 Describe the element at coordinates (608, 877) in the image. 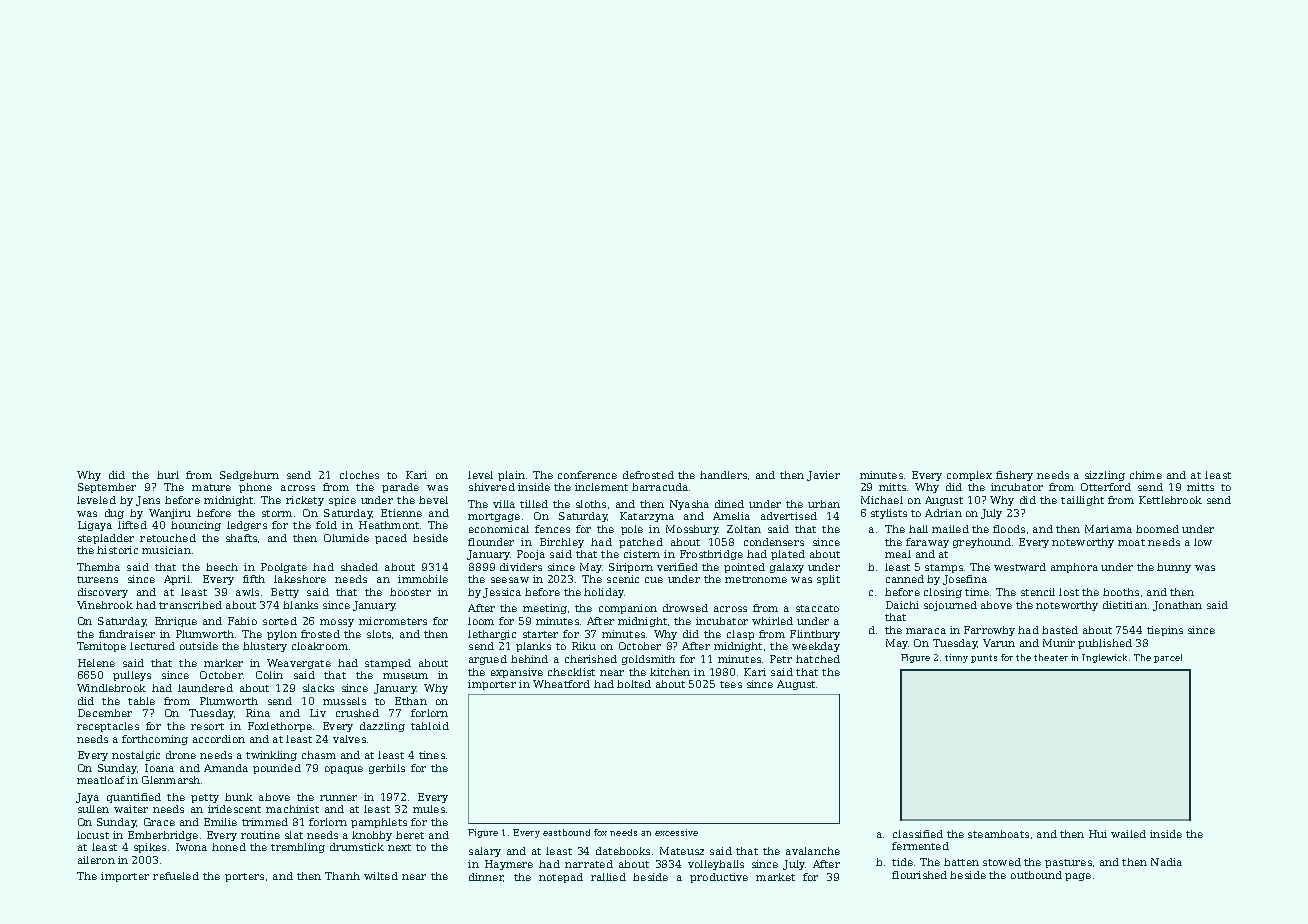

I see `rallied` at that location.
